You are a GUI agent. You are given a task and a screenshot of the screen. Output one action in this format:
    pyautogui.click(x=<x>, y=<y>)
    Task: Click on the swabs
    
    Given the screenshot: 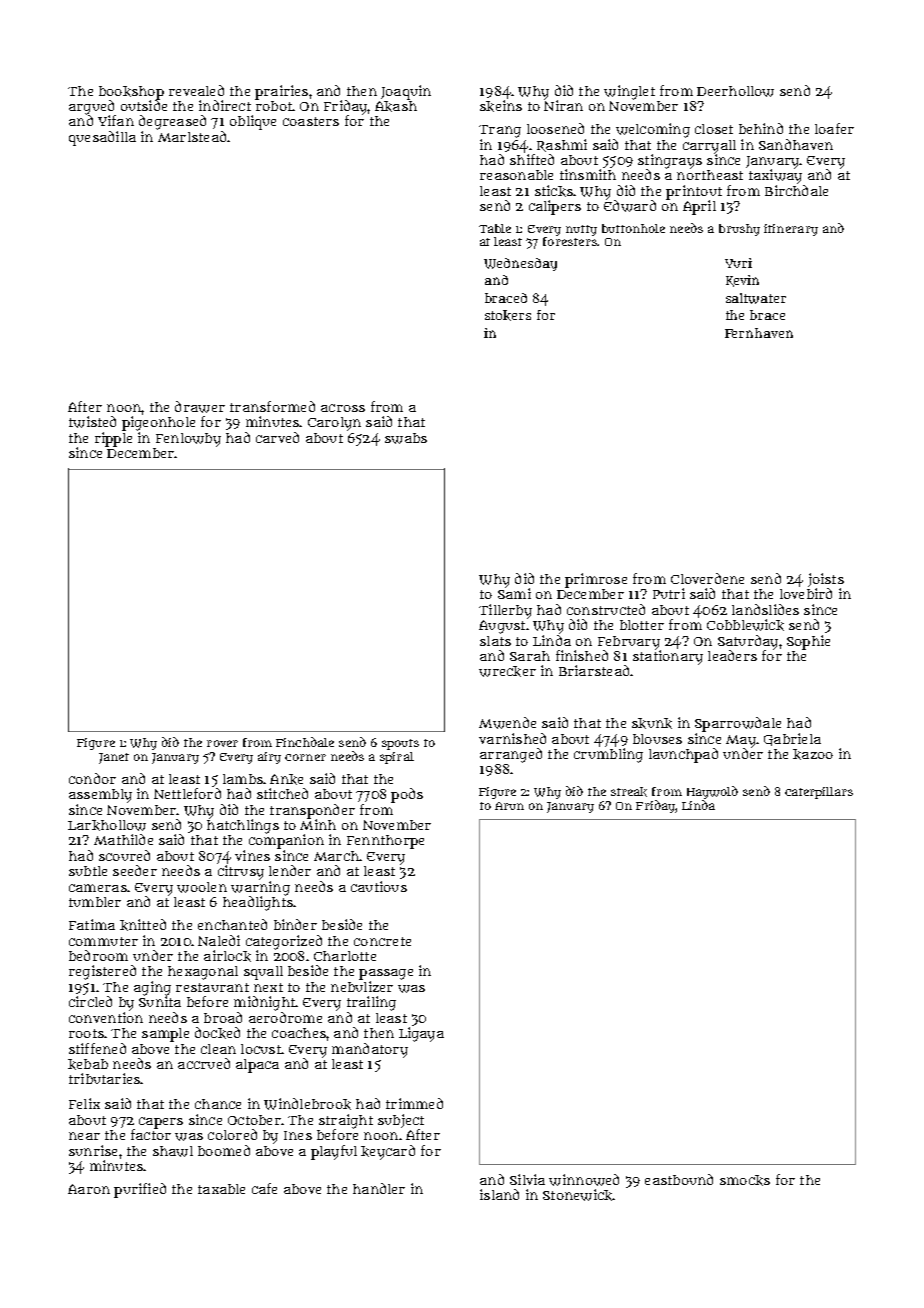 What is the action you would take?
    pyautogui.click(x=406, y=438)
